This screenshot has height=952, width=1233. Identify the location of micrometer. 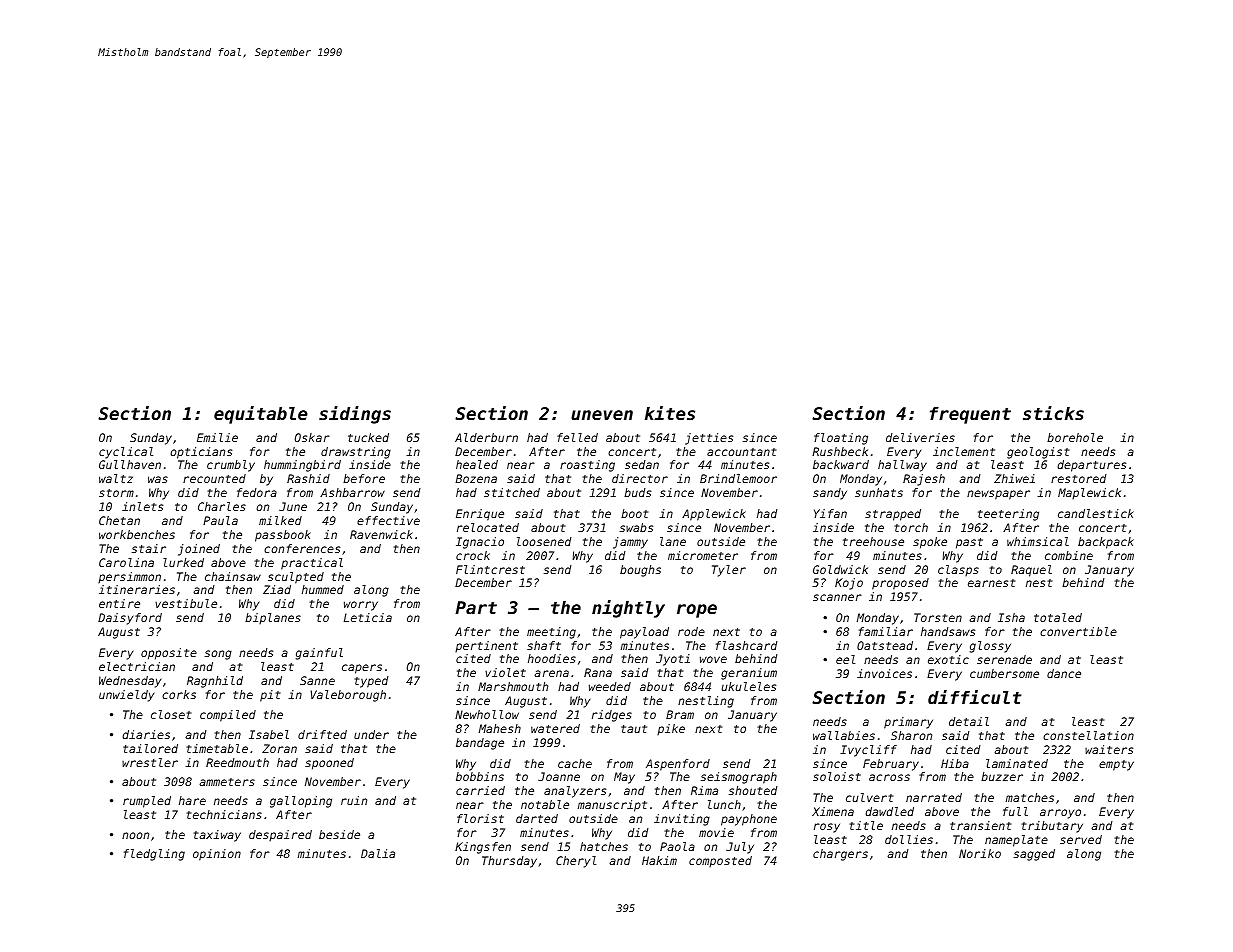
(703, 555).
